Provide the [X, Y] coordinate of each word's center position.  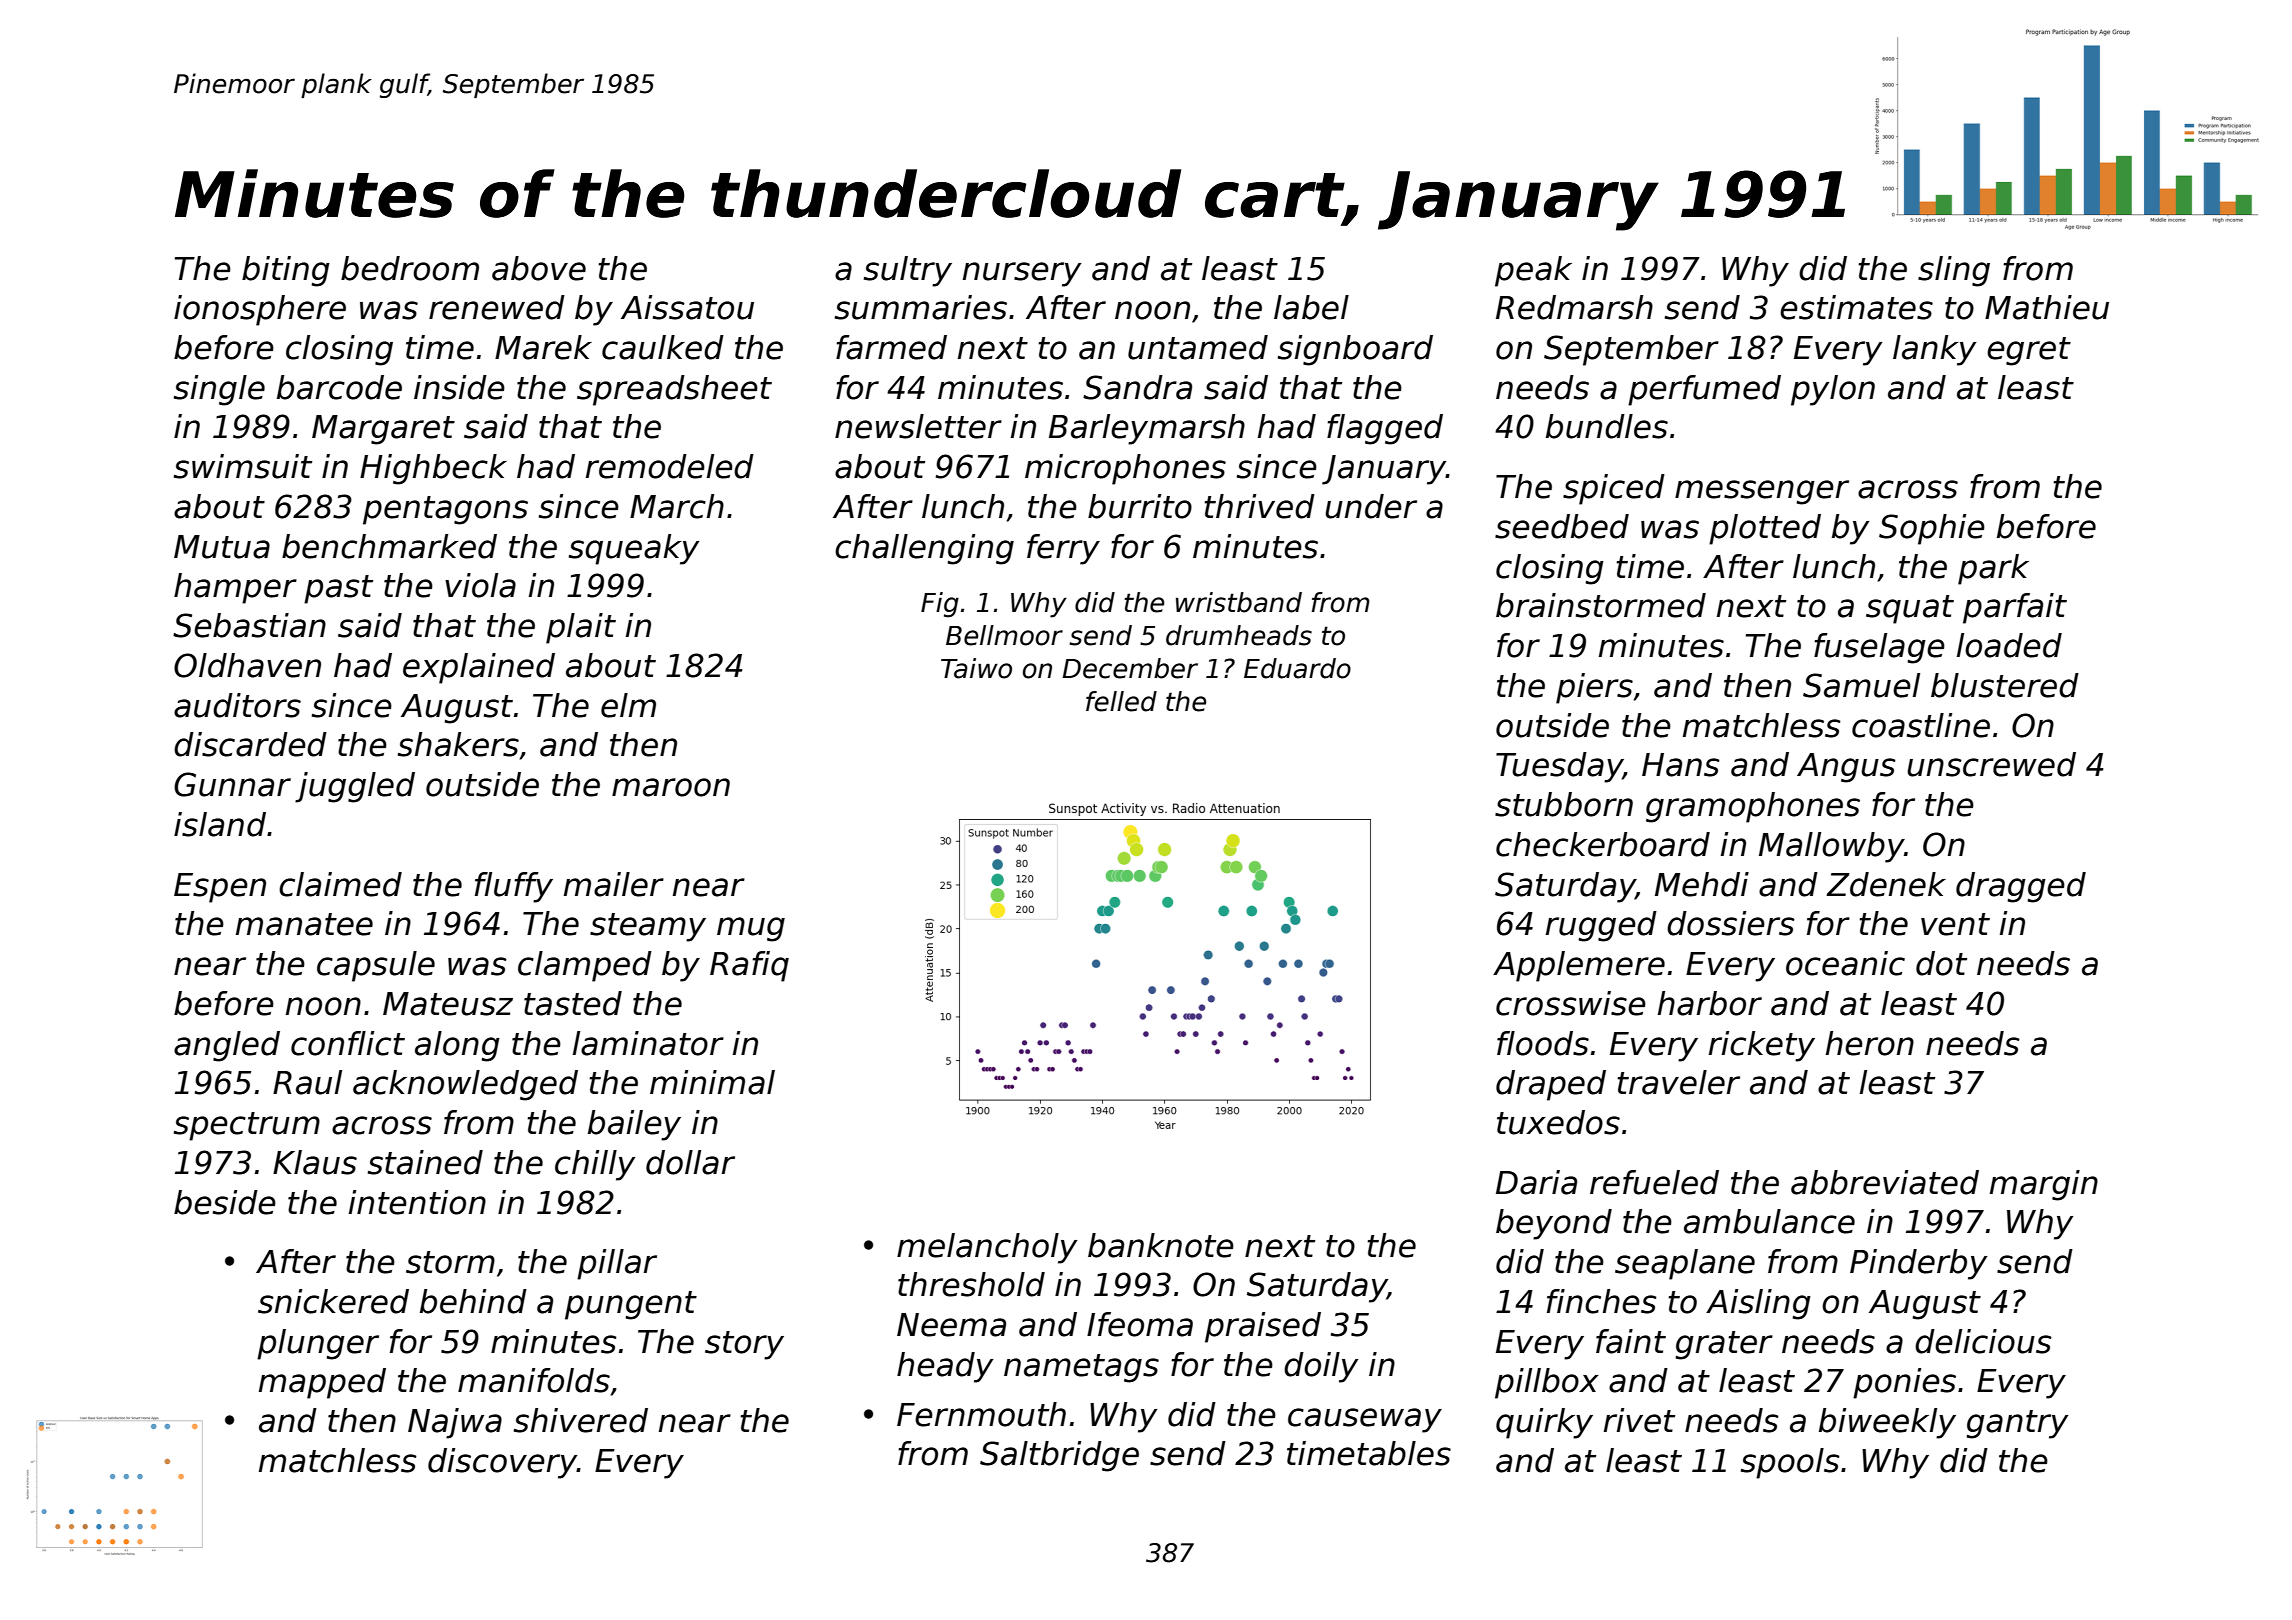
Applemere [1579, 966]
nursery [1022, 274]
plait [581, 628]
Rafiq [749, 966]
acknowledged [465, 1085]
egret [2029, 351]
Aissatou [687, 307]
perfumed [1704, 390]
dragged [2021, 887]
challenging [924, 549]
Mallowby [1832, 847]
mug [751, 929]
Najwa [455, 1423]
